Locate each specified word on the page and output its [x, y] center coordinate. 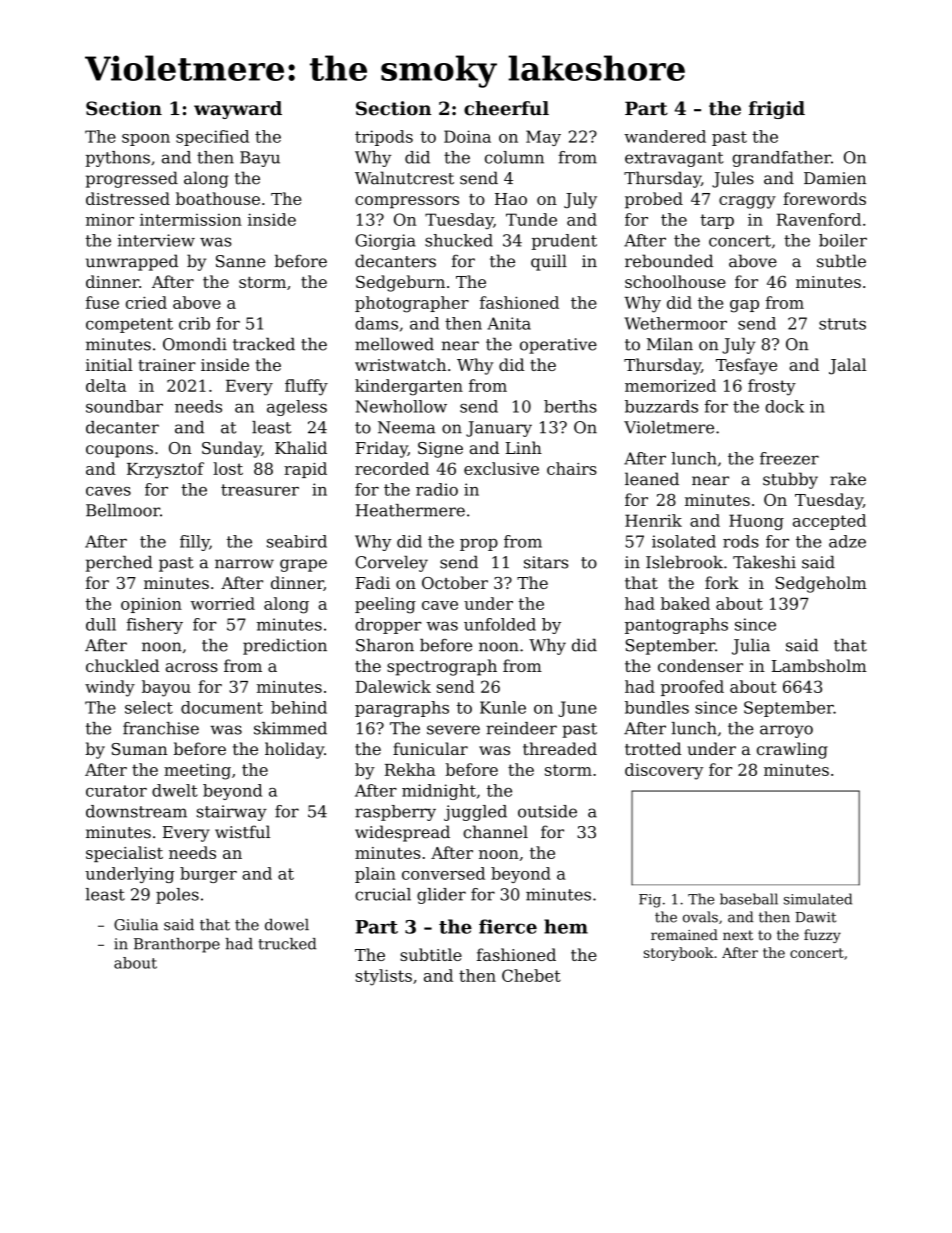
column [514, 157]
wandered [665, 136]
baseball [749, 899]
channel [495, 832]
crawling [792, 750]
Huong [756, 522]
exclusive [501, 468]
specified [212, 138]
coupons [119, 451]
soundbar [124, 406]
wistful [242, 832]
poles [177, 896]
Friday [382, 449]
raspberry [395, 813]
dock [784, 406]
